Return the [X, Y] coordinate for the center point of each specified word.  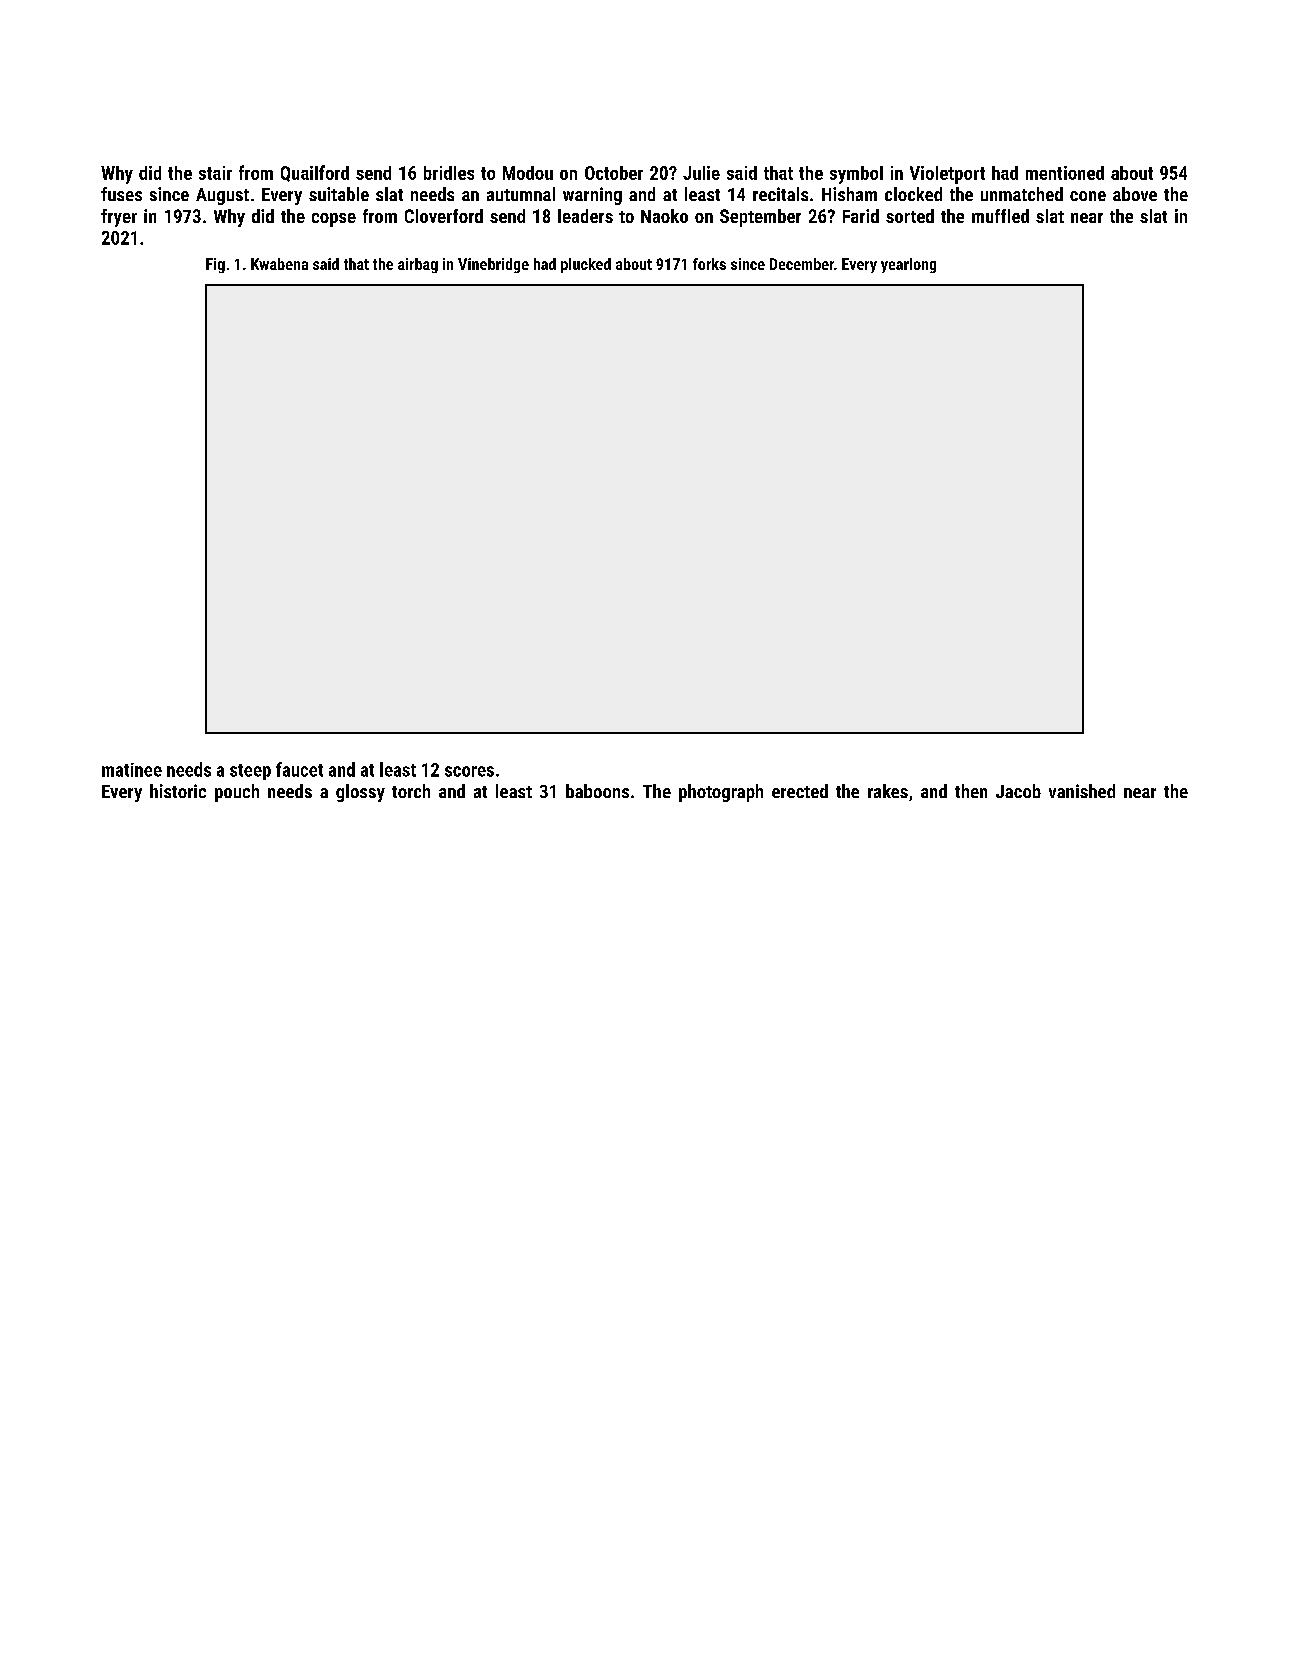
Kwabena [279, 264]
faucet [299, 769]
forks [709, 264]
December [802, 264]
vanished [1082, 791]
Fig [215, 265]
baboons [597, 791]
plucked [586, 265]
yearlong [908, 265]
